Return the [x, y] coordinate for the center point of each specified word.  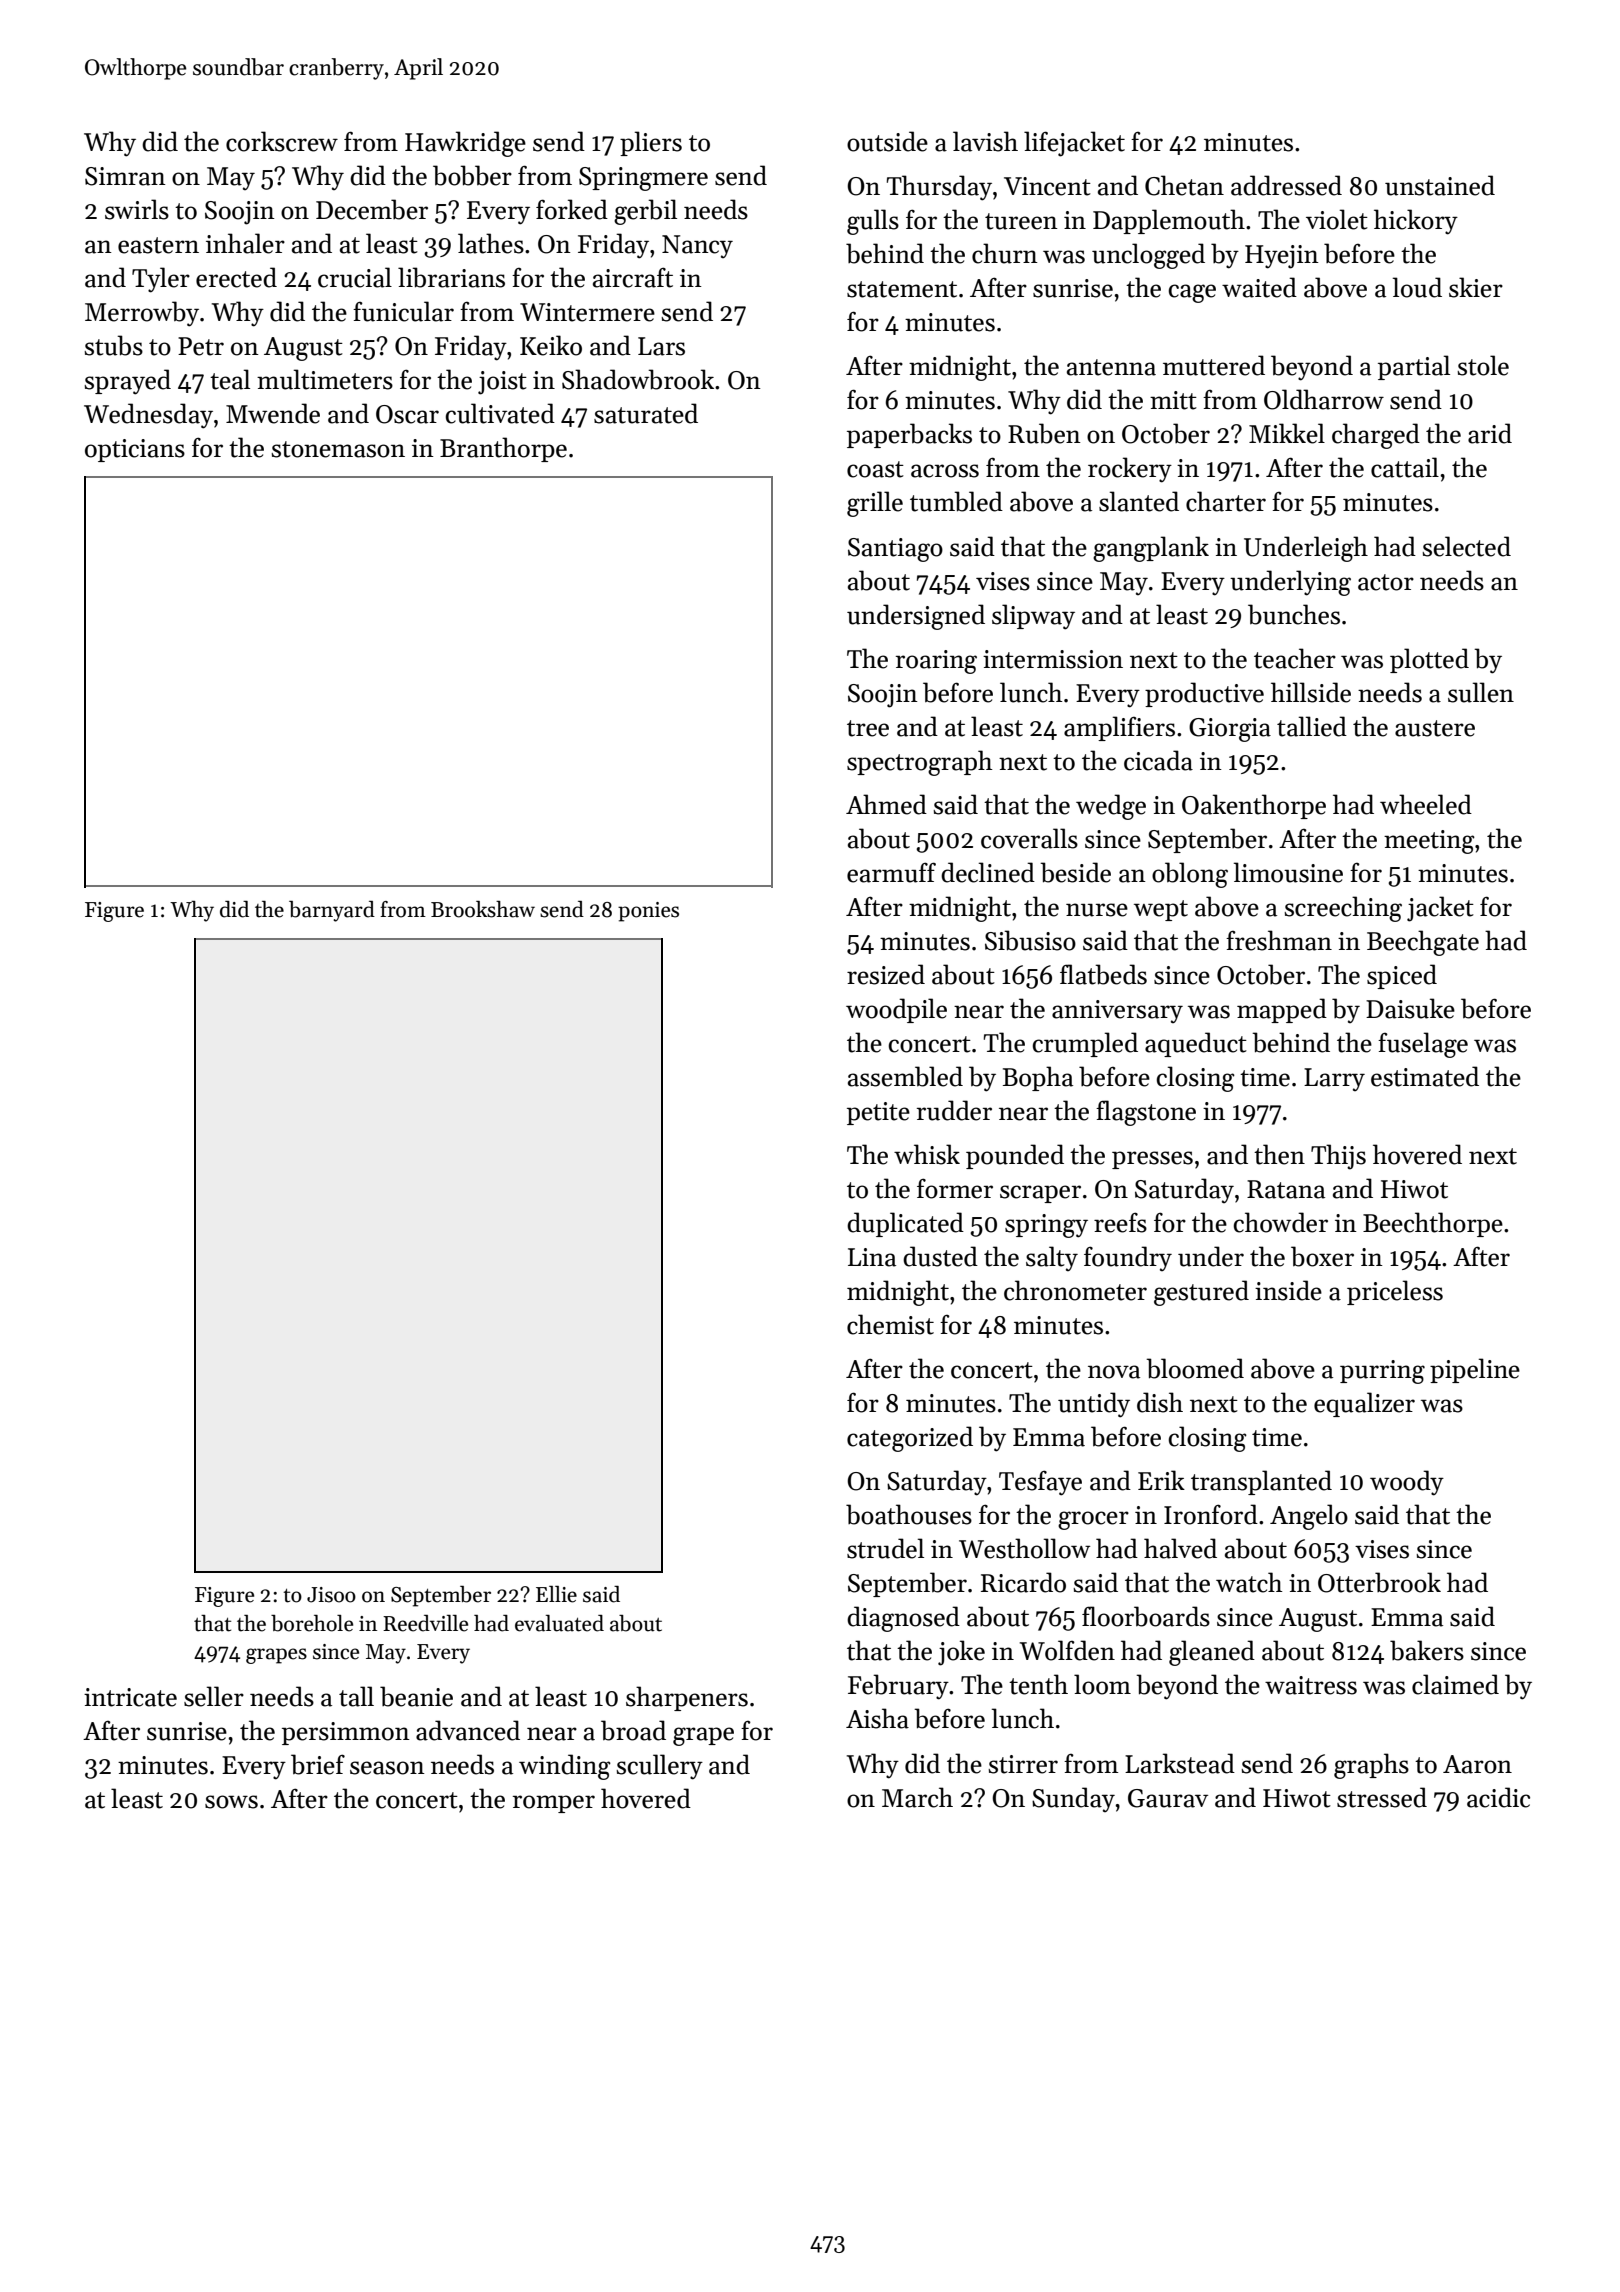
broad [633, 1730]
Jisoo [331, 1595]
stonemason [338, 449]
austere [1435, 728]
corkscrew [282, 141]
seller [214, 1696]
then [1279, 1154]
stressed [1382, 1797]
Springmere [643, 179]
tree [868, 728]
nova [1114, 1372]
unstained [1440, 185]
